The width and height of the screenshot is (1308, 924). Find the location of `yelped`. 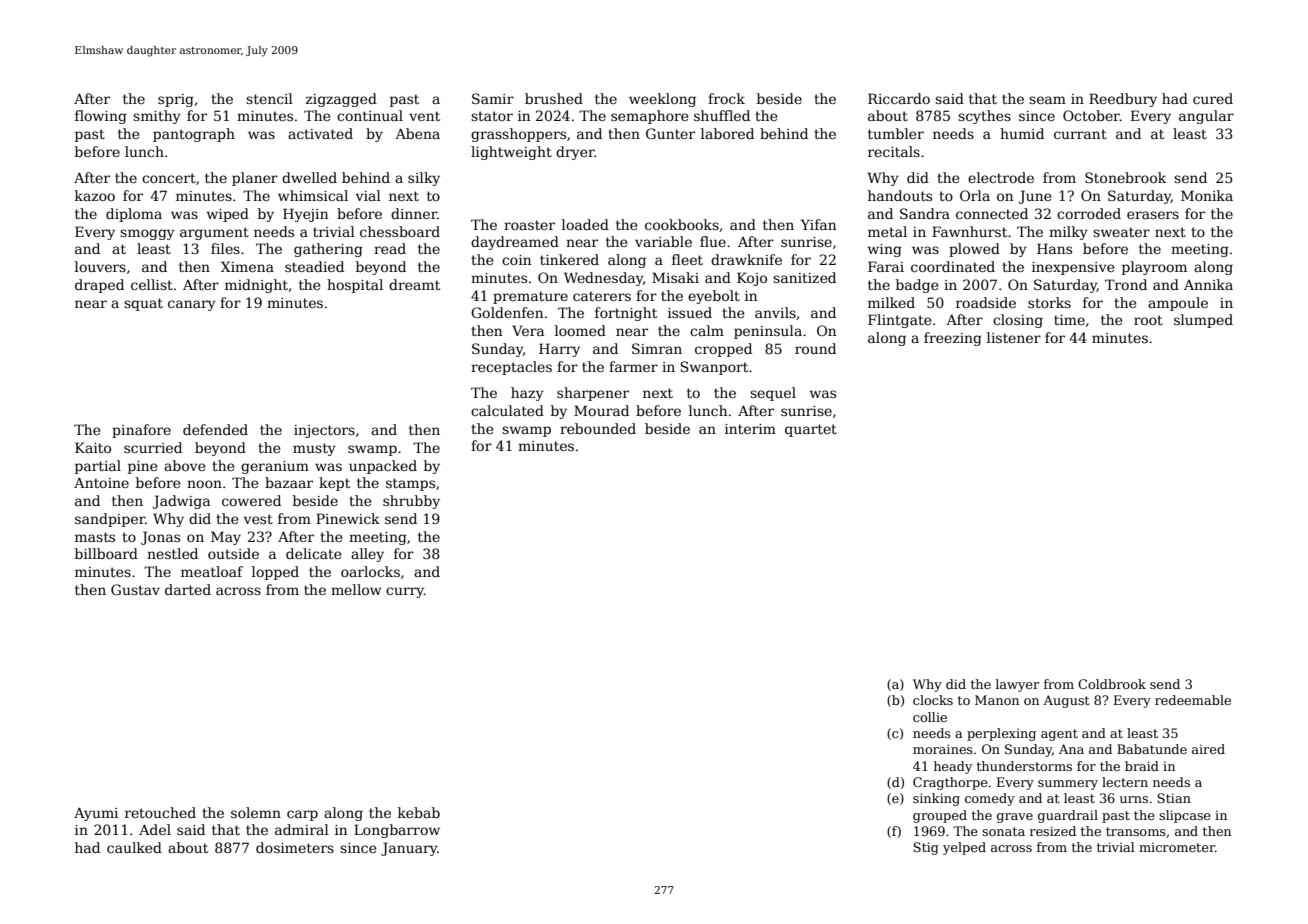

yelped is located at coordinates (964, 848).
